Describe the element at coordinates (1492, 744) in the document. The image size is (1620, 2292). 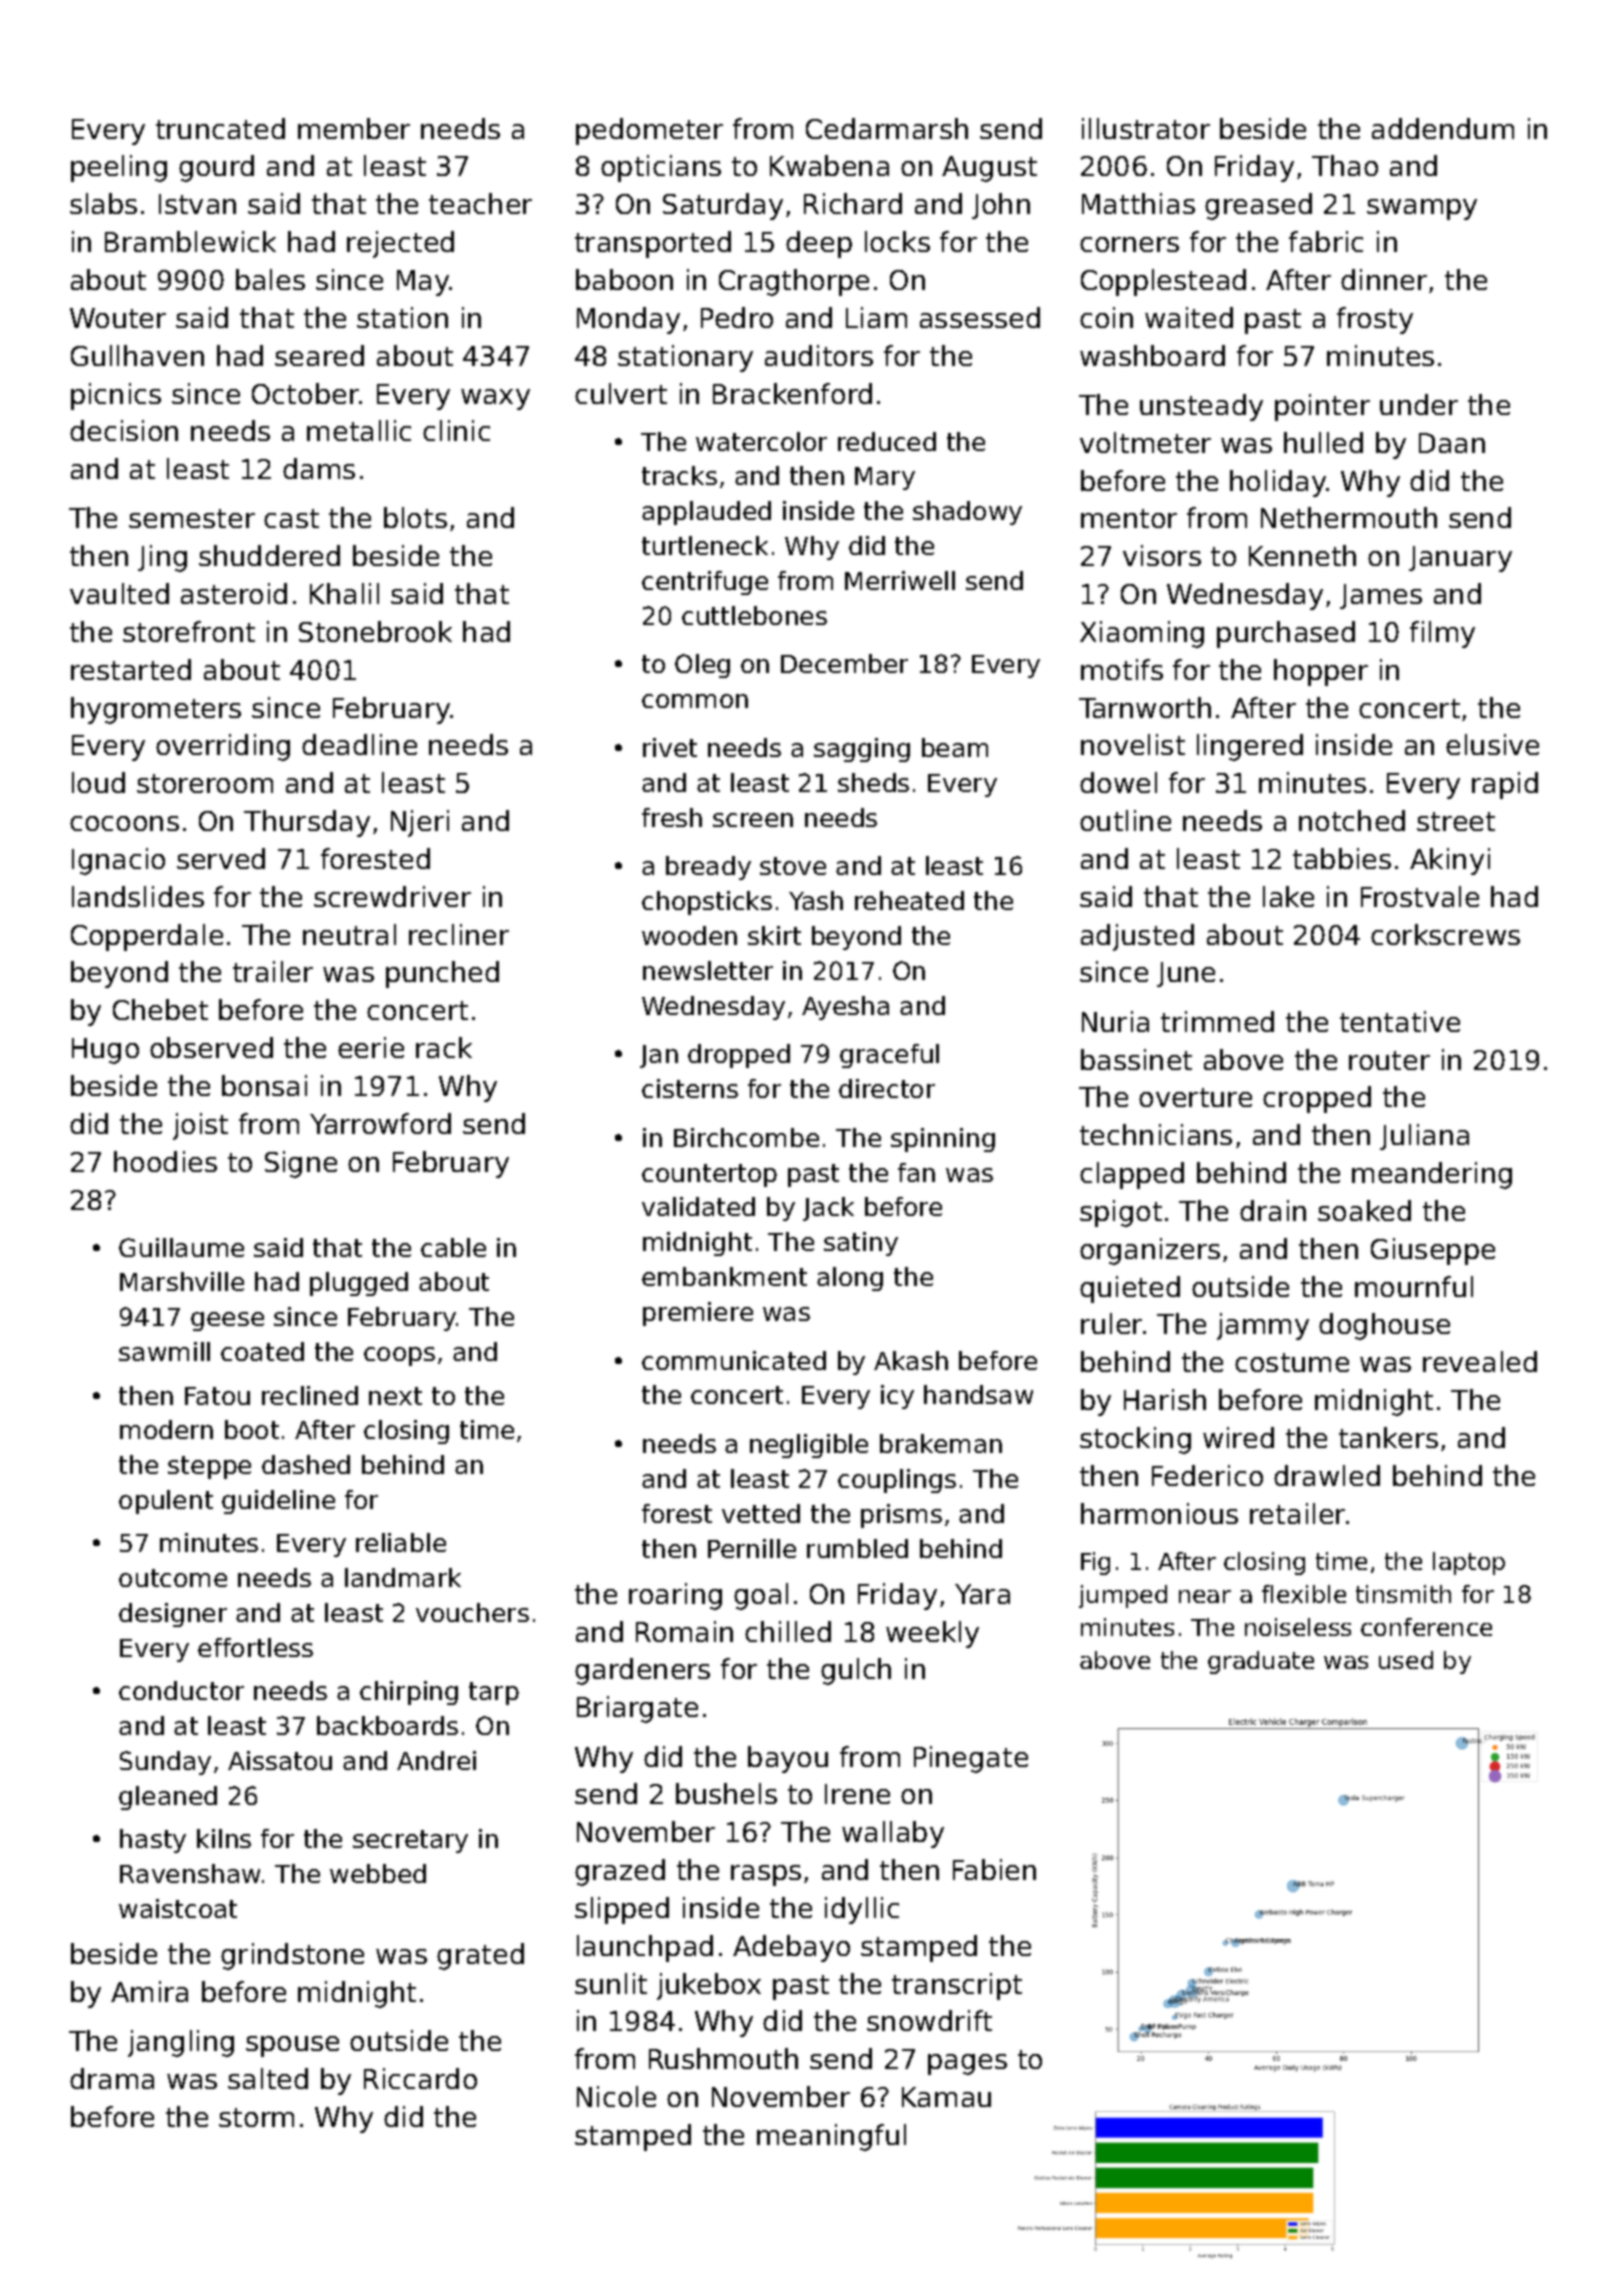
I see `elusive` at that location.
